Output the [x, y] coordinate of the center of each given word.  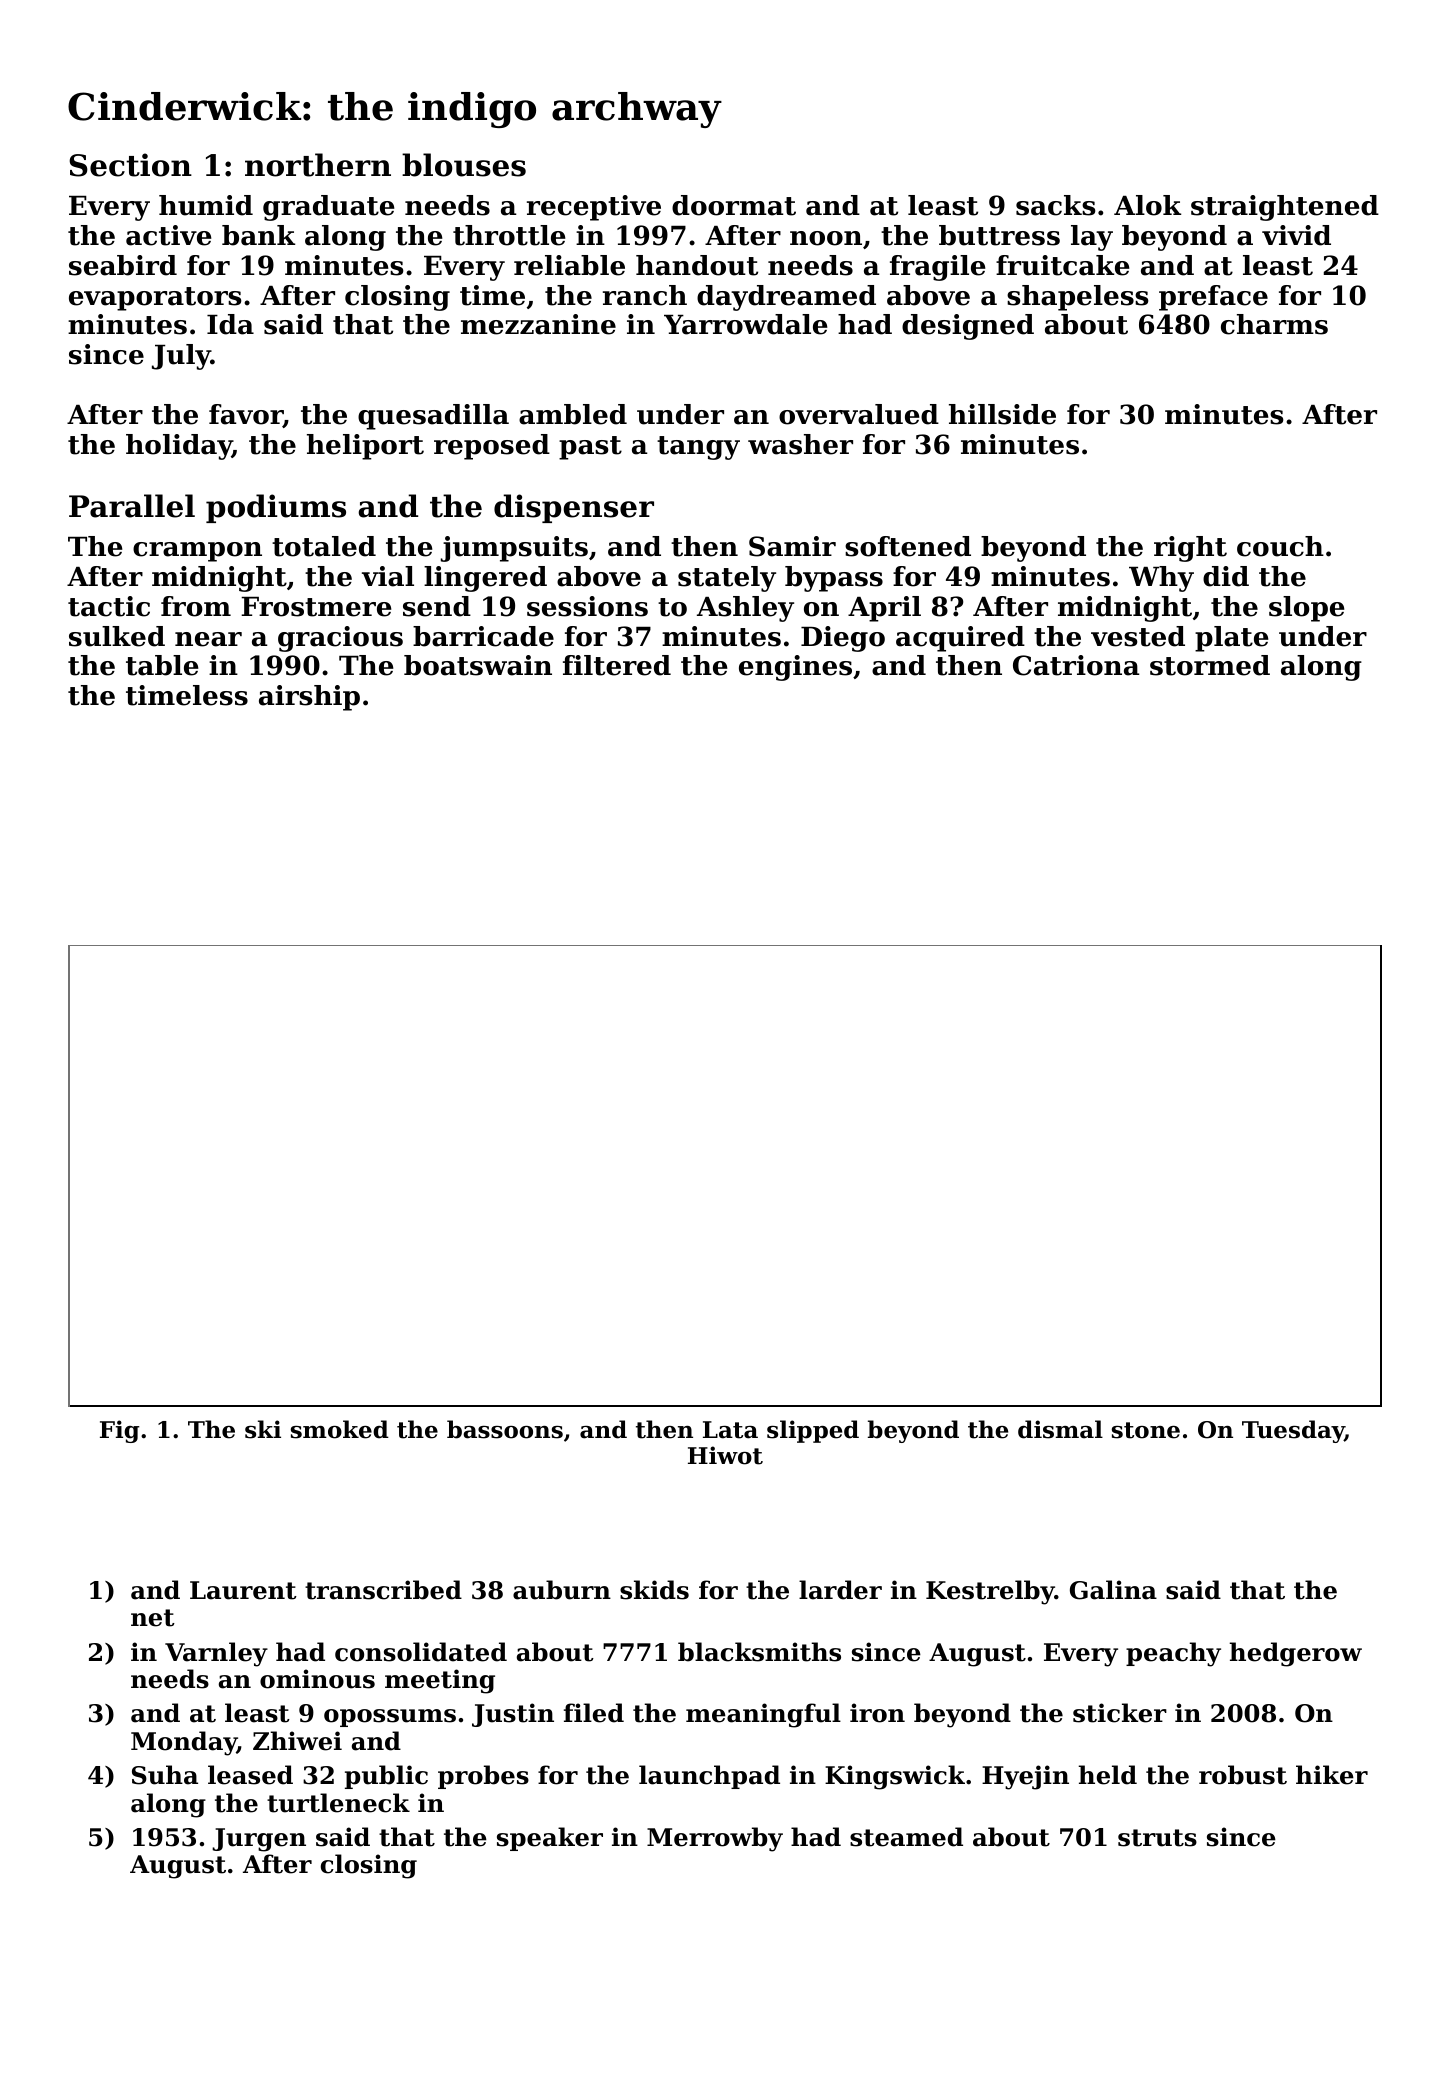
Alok [1147, 205]
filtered [617, 665]
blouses [464, 165]
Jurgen [259, 1840]
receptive [594, 208]
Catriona [1076, 665]
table [162, 665]
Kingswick [895, 1777]
